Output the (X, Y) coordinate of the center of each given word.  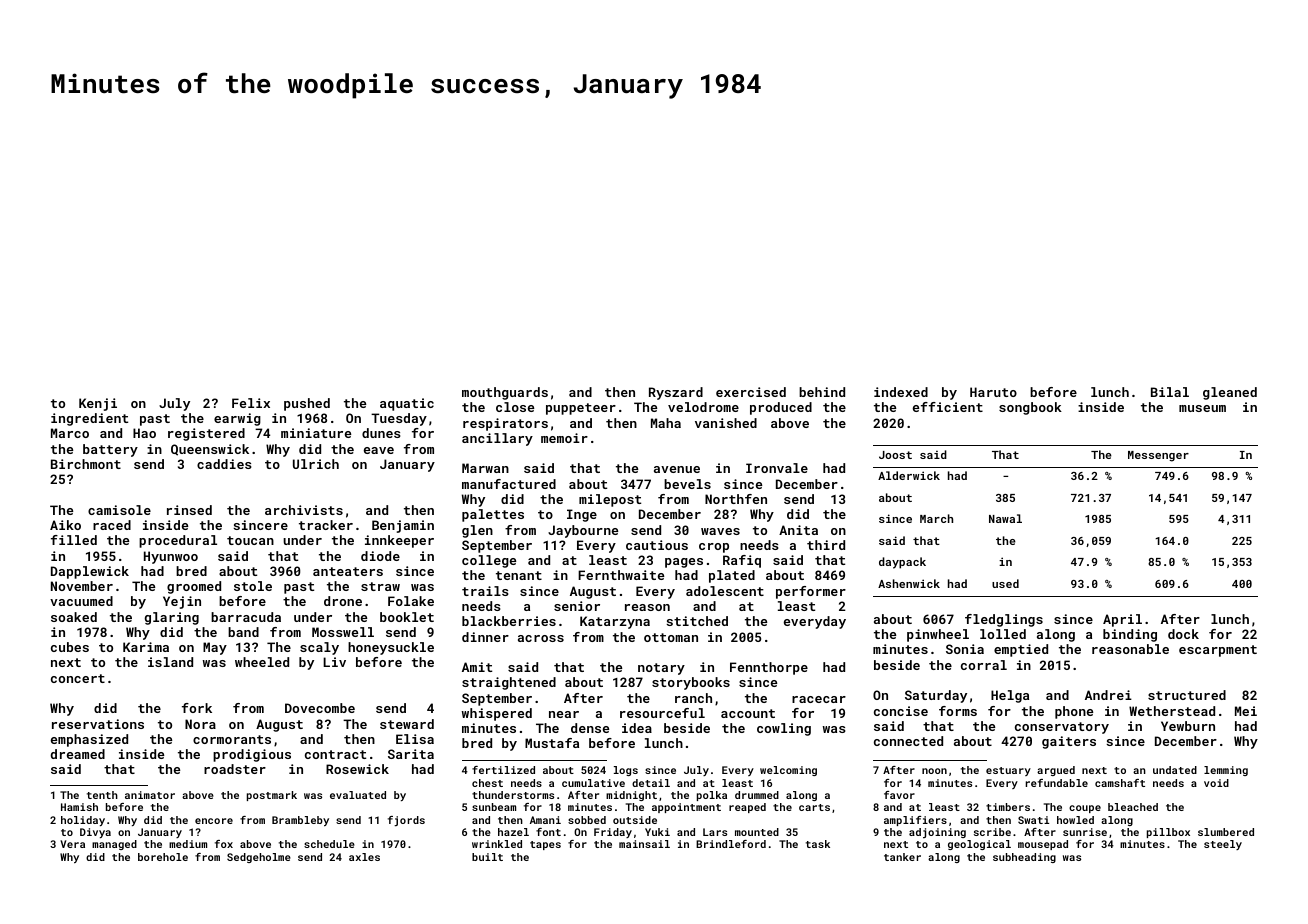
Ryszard (676, 393)
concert (78, 678)
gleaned (1230, 393)
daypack (902, 563)
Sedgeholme (259, 858)
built (487, 857)
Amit (477, 667)
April (1122, 620)
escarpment (1218, 651)
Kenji (98, 404)
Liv (334, 662)
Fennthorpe (769, 668)
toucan (250, 540)
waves (720, 531)
